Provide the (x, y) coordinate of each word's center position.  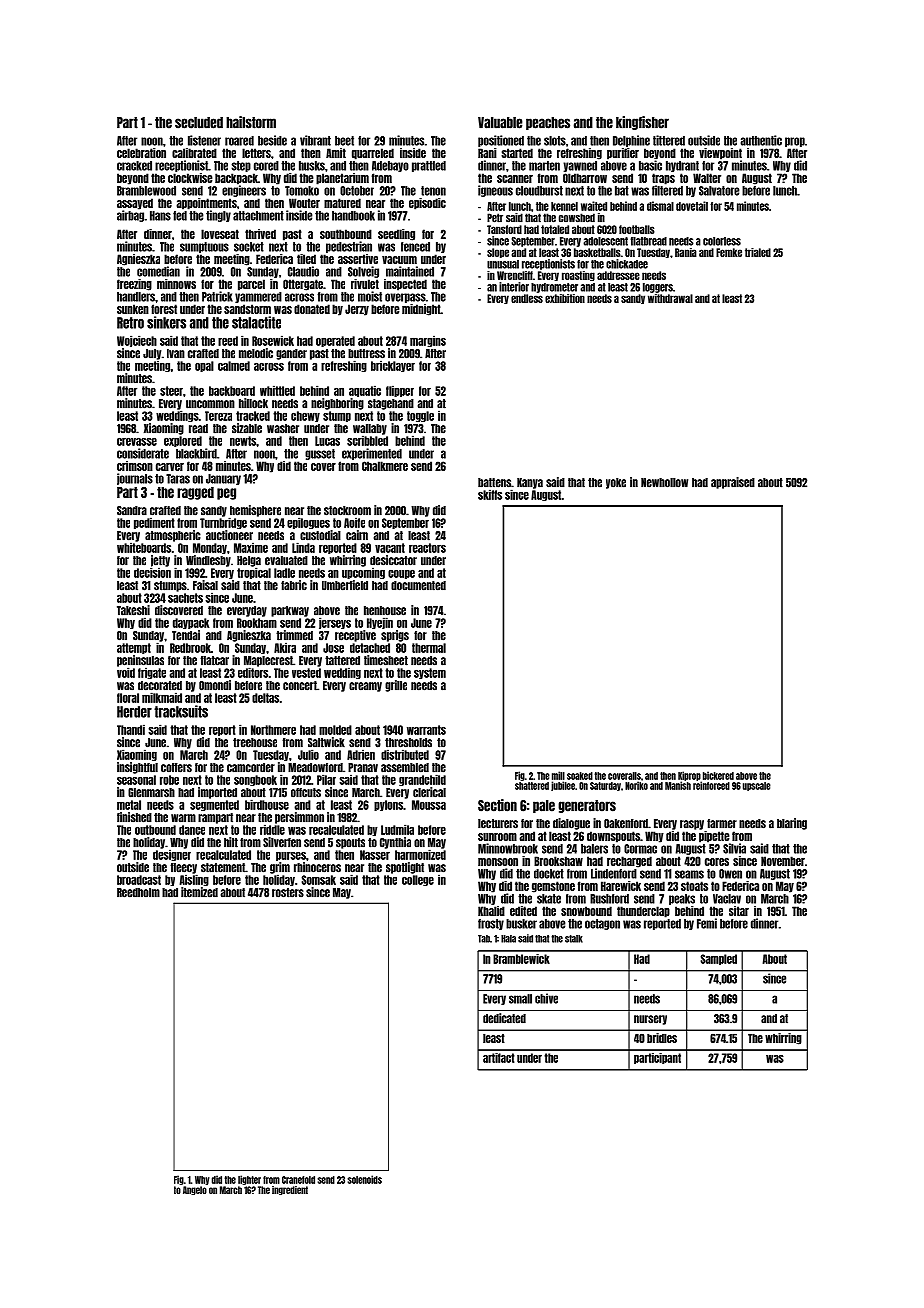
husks (312, 166)
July (152, 354)
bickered (718, 775)
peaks (682, 899)
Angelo (195, 1190)
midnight (421, 310)
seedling (396, 235)
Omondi (215, 685)
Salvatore (719, 191)
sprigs (395, 636)
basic (650, 165)
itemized (199, 892)
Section (497, 805)
